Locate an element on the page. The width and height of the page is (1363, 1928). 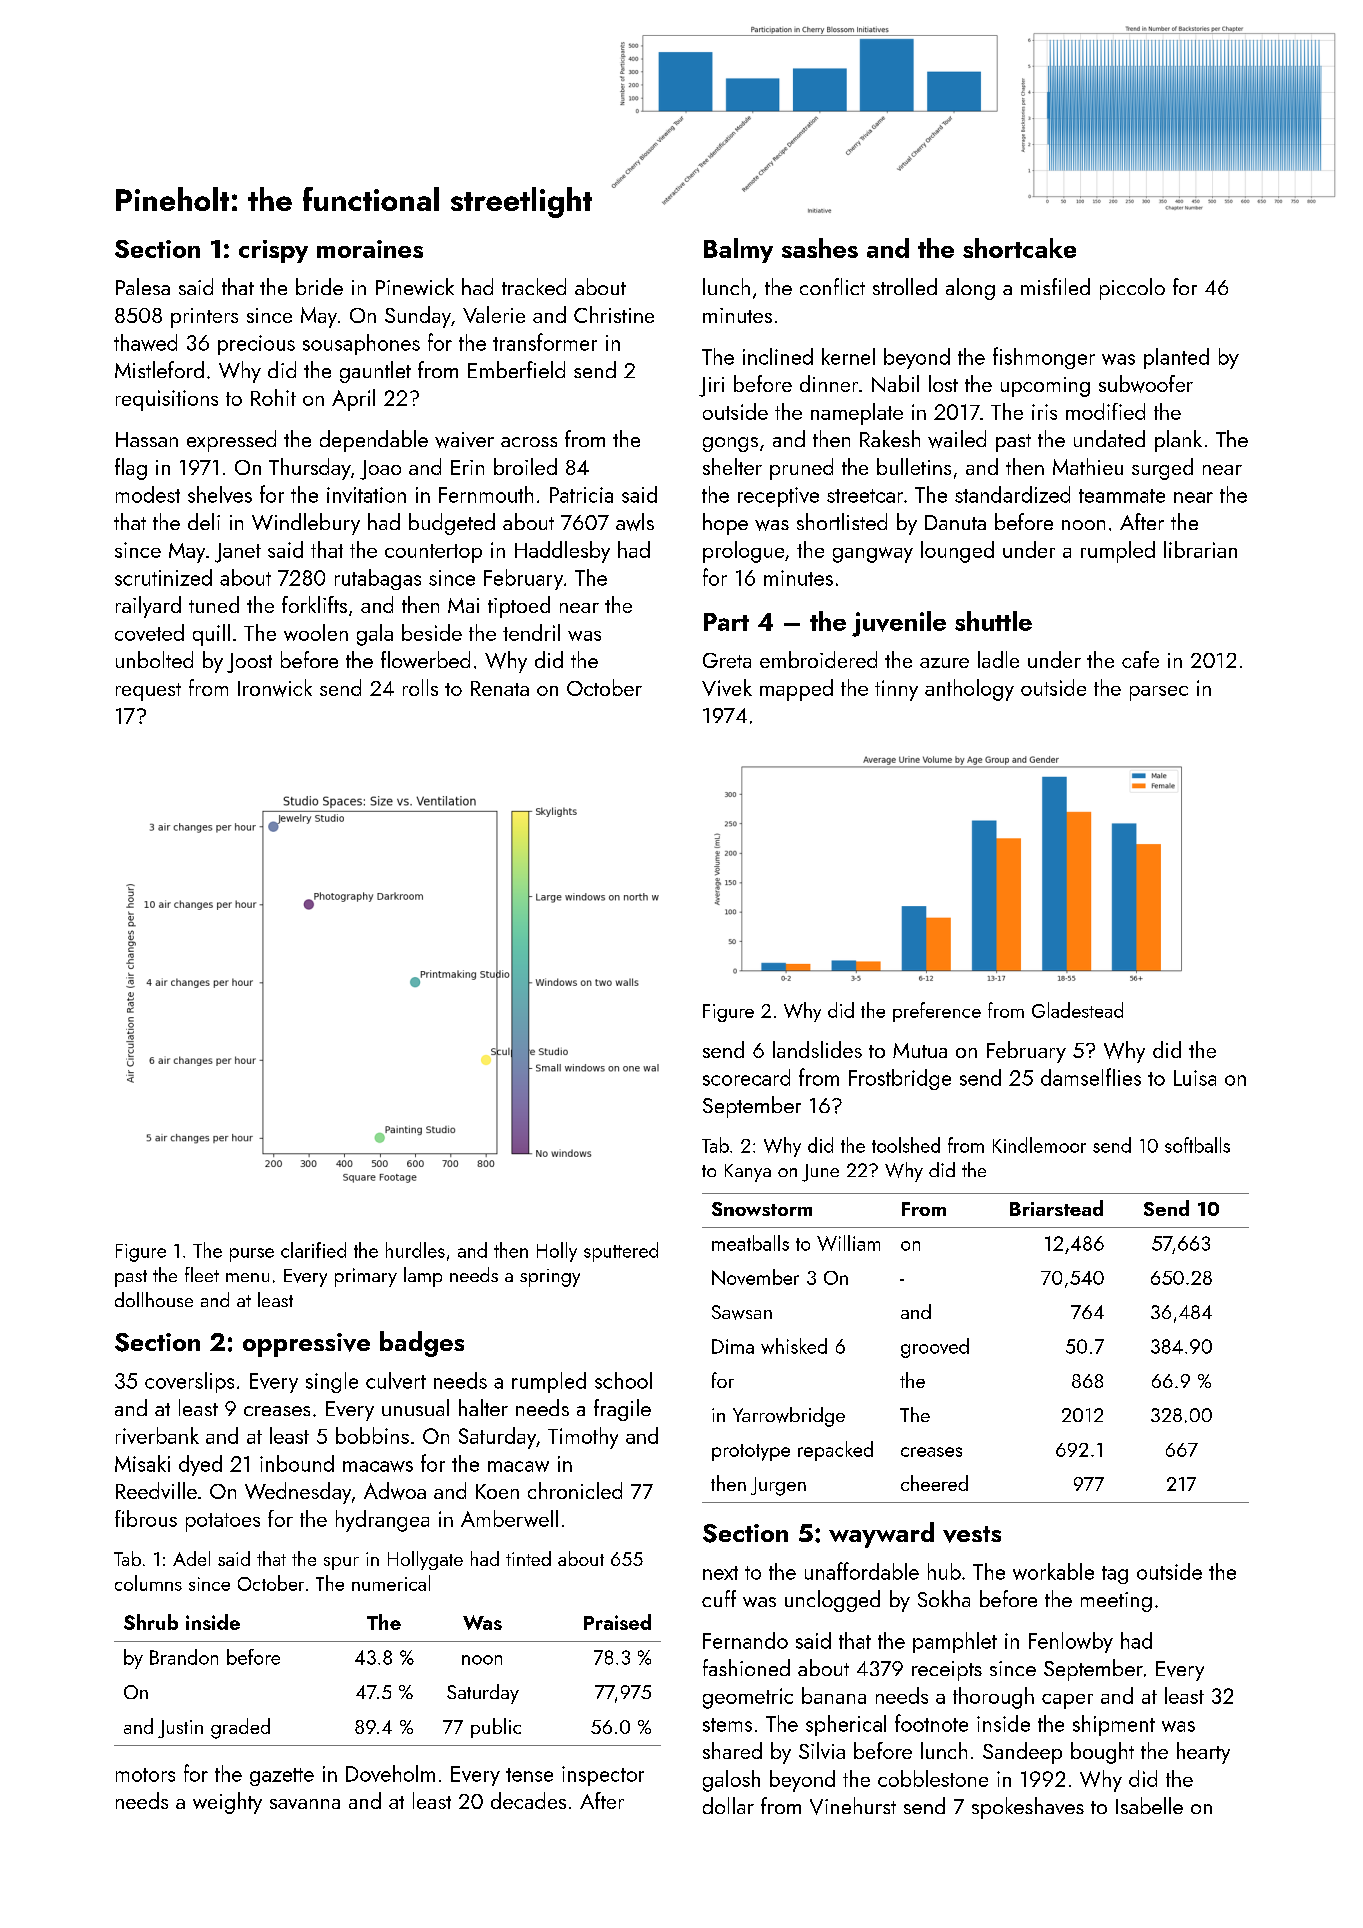
anthology is located at coordinates (969, 690).
